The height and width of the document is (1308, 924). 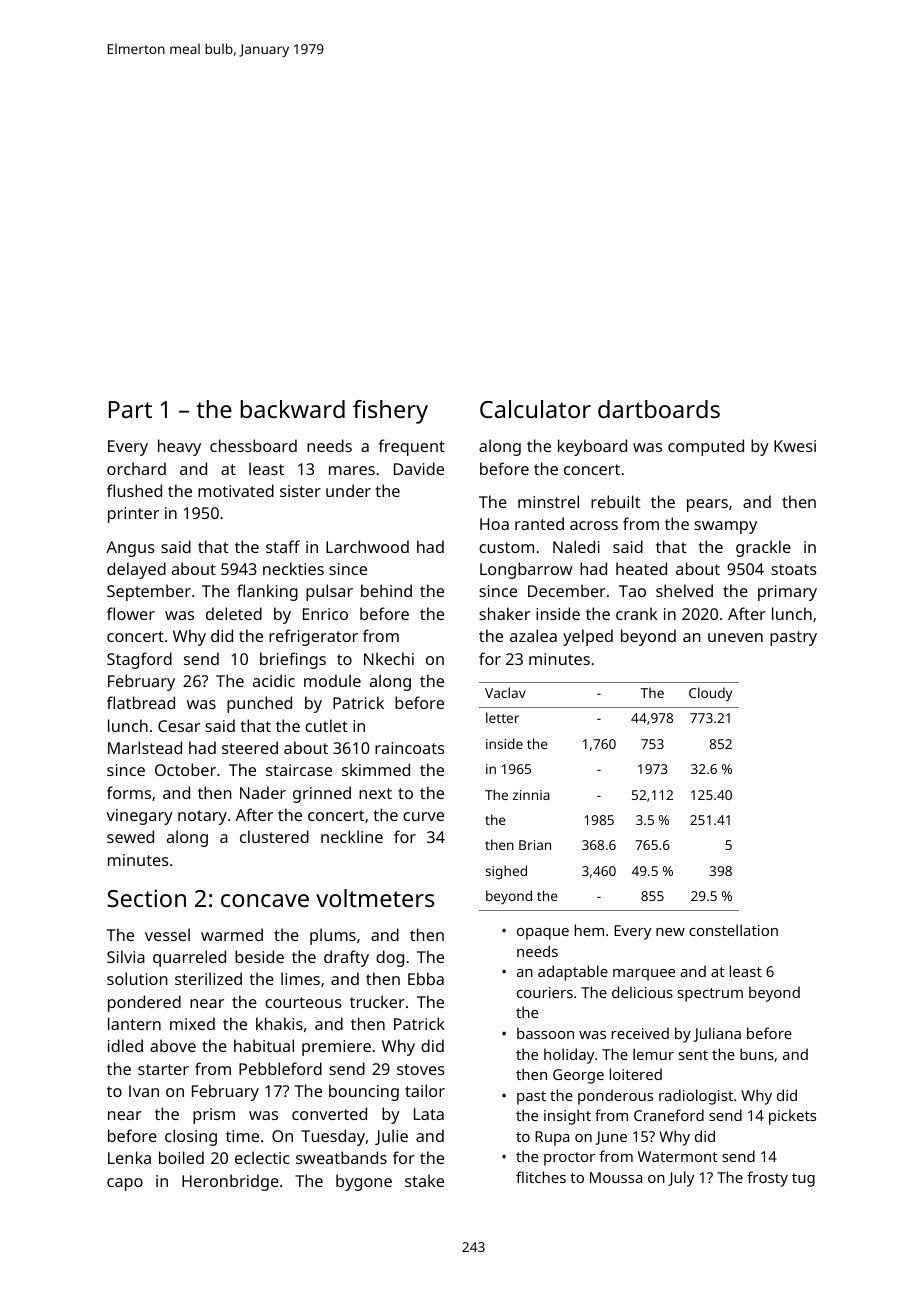 I want to click on dartboards, so click(x=659, y=409).
